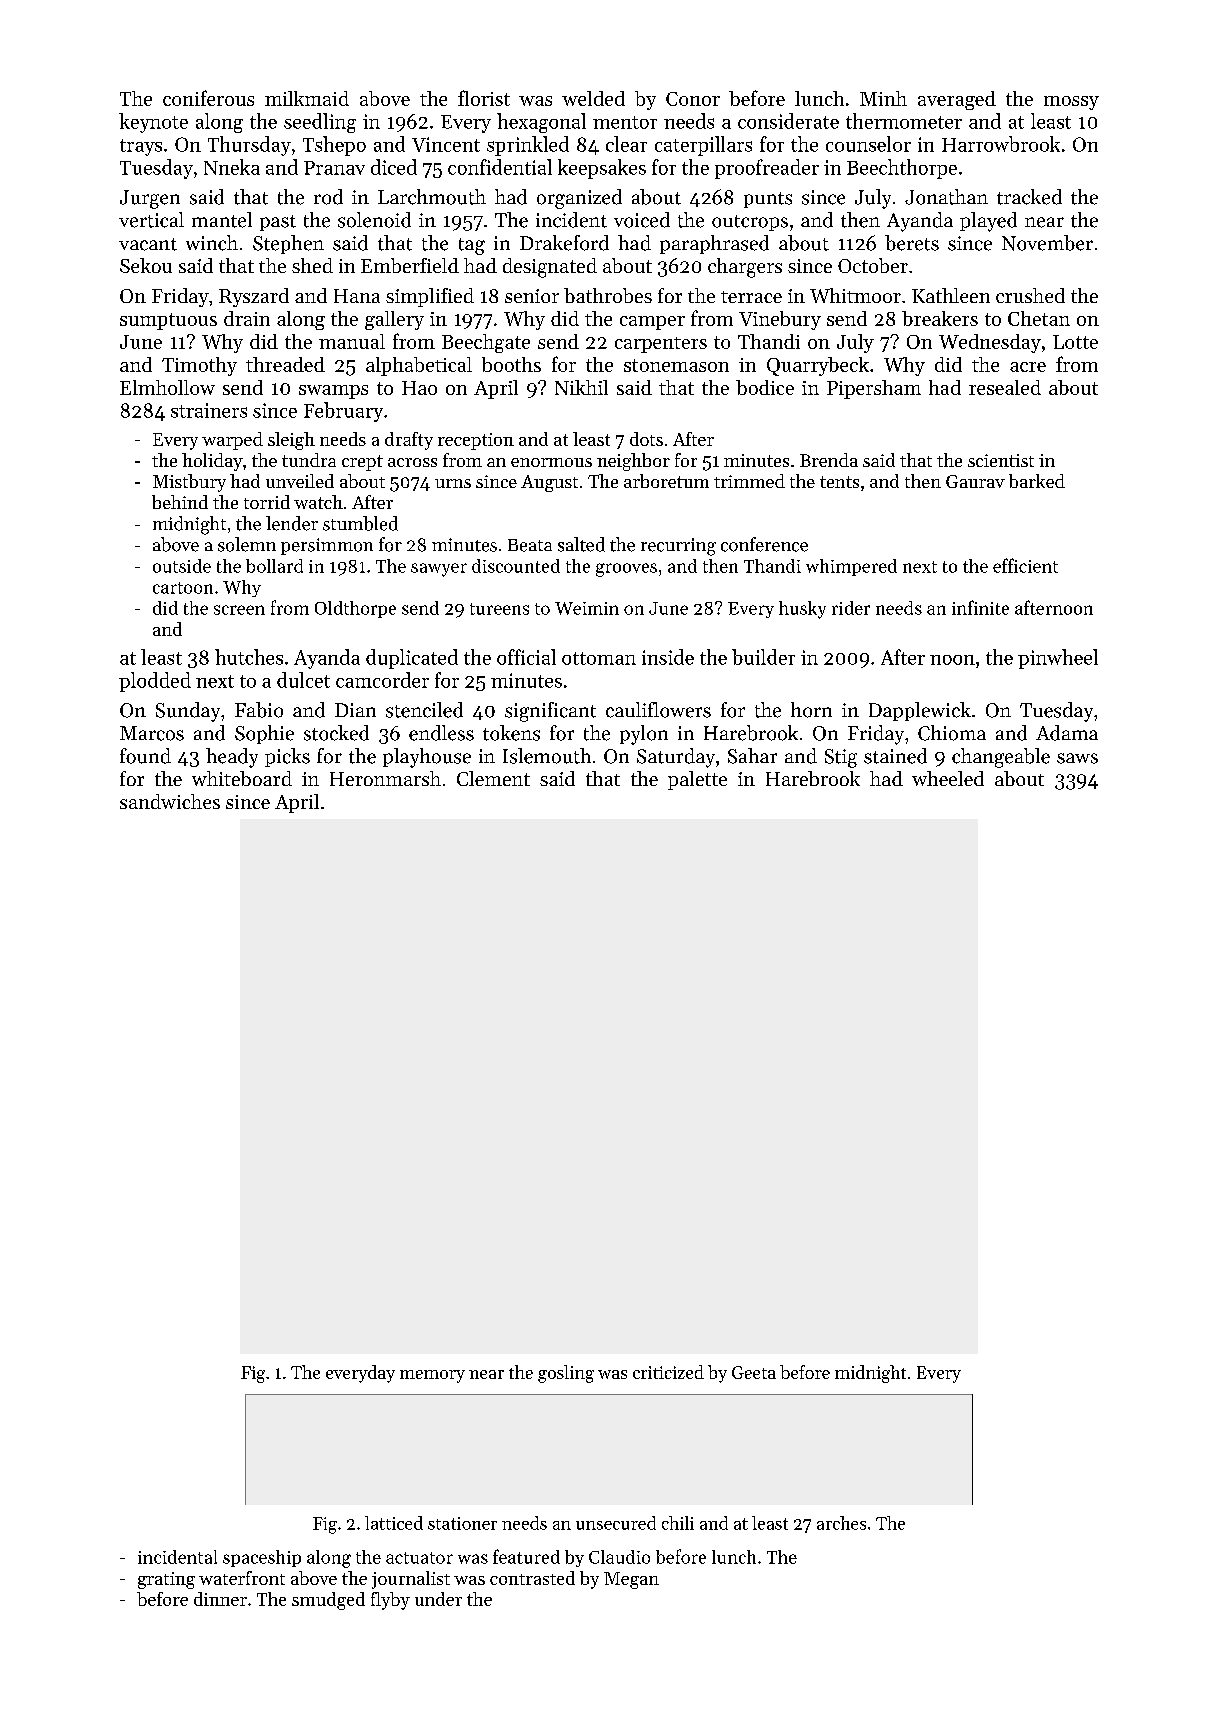 This screenshot has height=1722, width=1218. What do you see at coordinates (262, 1558) in the screenshot?
I see `spaceship` at bounding box center [262, 1558].
